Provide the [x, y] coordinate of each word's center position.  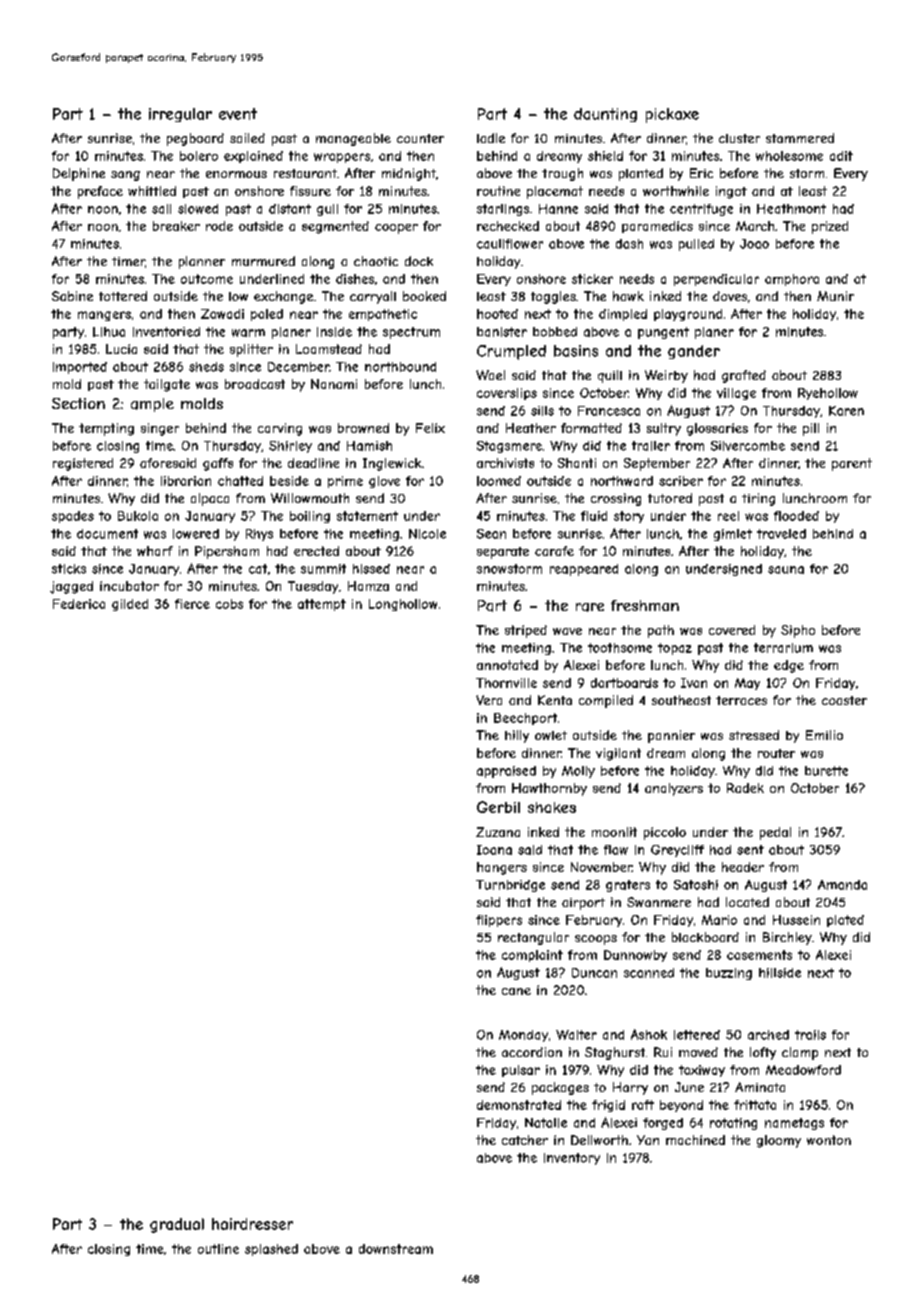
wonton [829, 1140]
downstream [396, 1249]
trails [810, 1035]
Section [78, 403]
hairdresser [252, 1224]
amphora [792, 280]
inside [334, 332]
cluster [739, 138]
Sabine [72, 296]
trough [562, 174]
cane [516, 991]
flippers [499, 921]
